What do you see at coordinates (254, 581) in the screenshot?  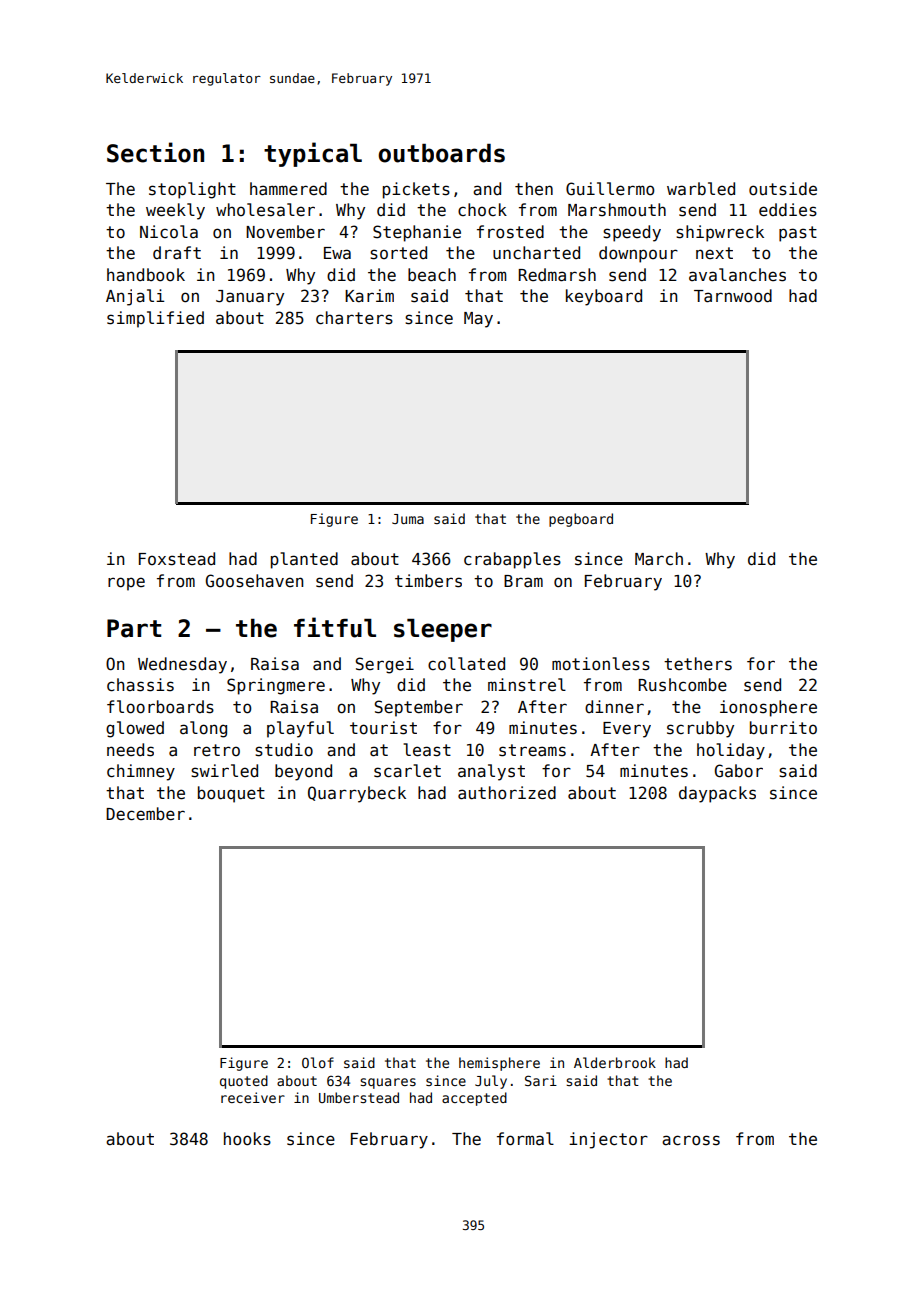 I see `Goosehaven` at bounding box center [254, 581].
